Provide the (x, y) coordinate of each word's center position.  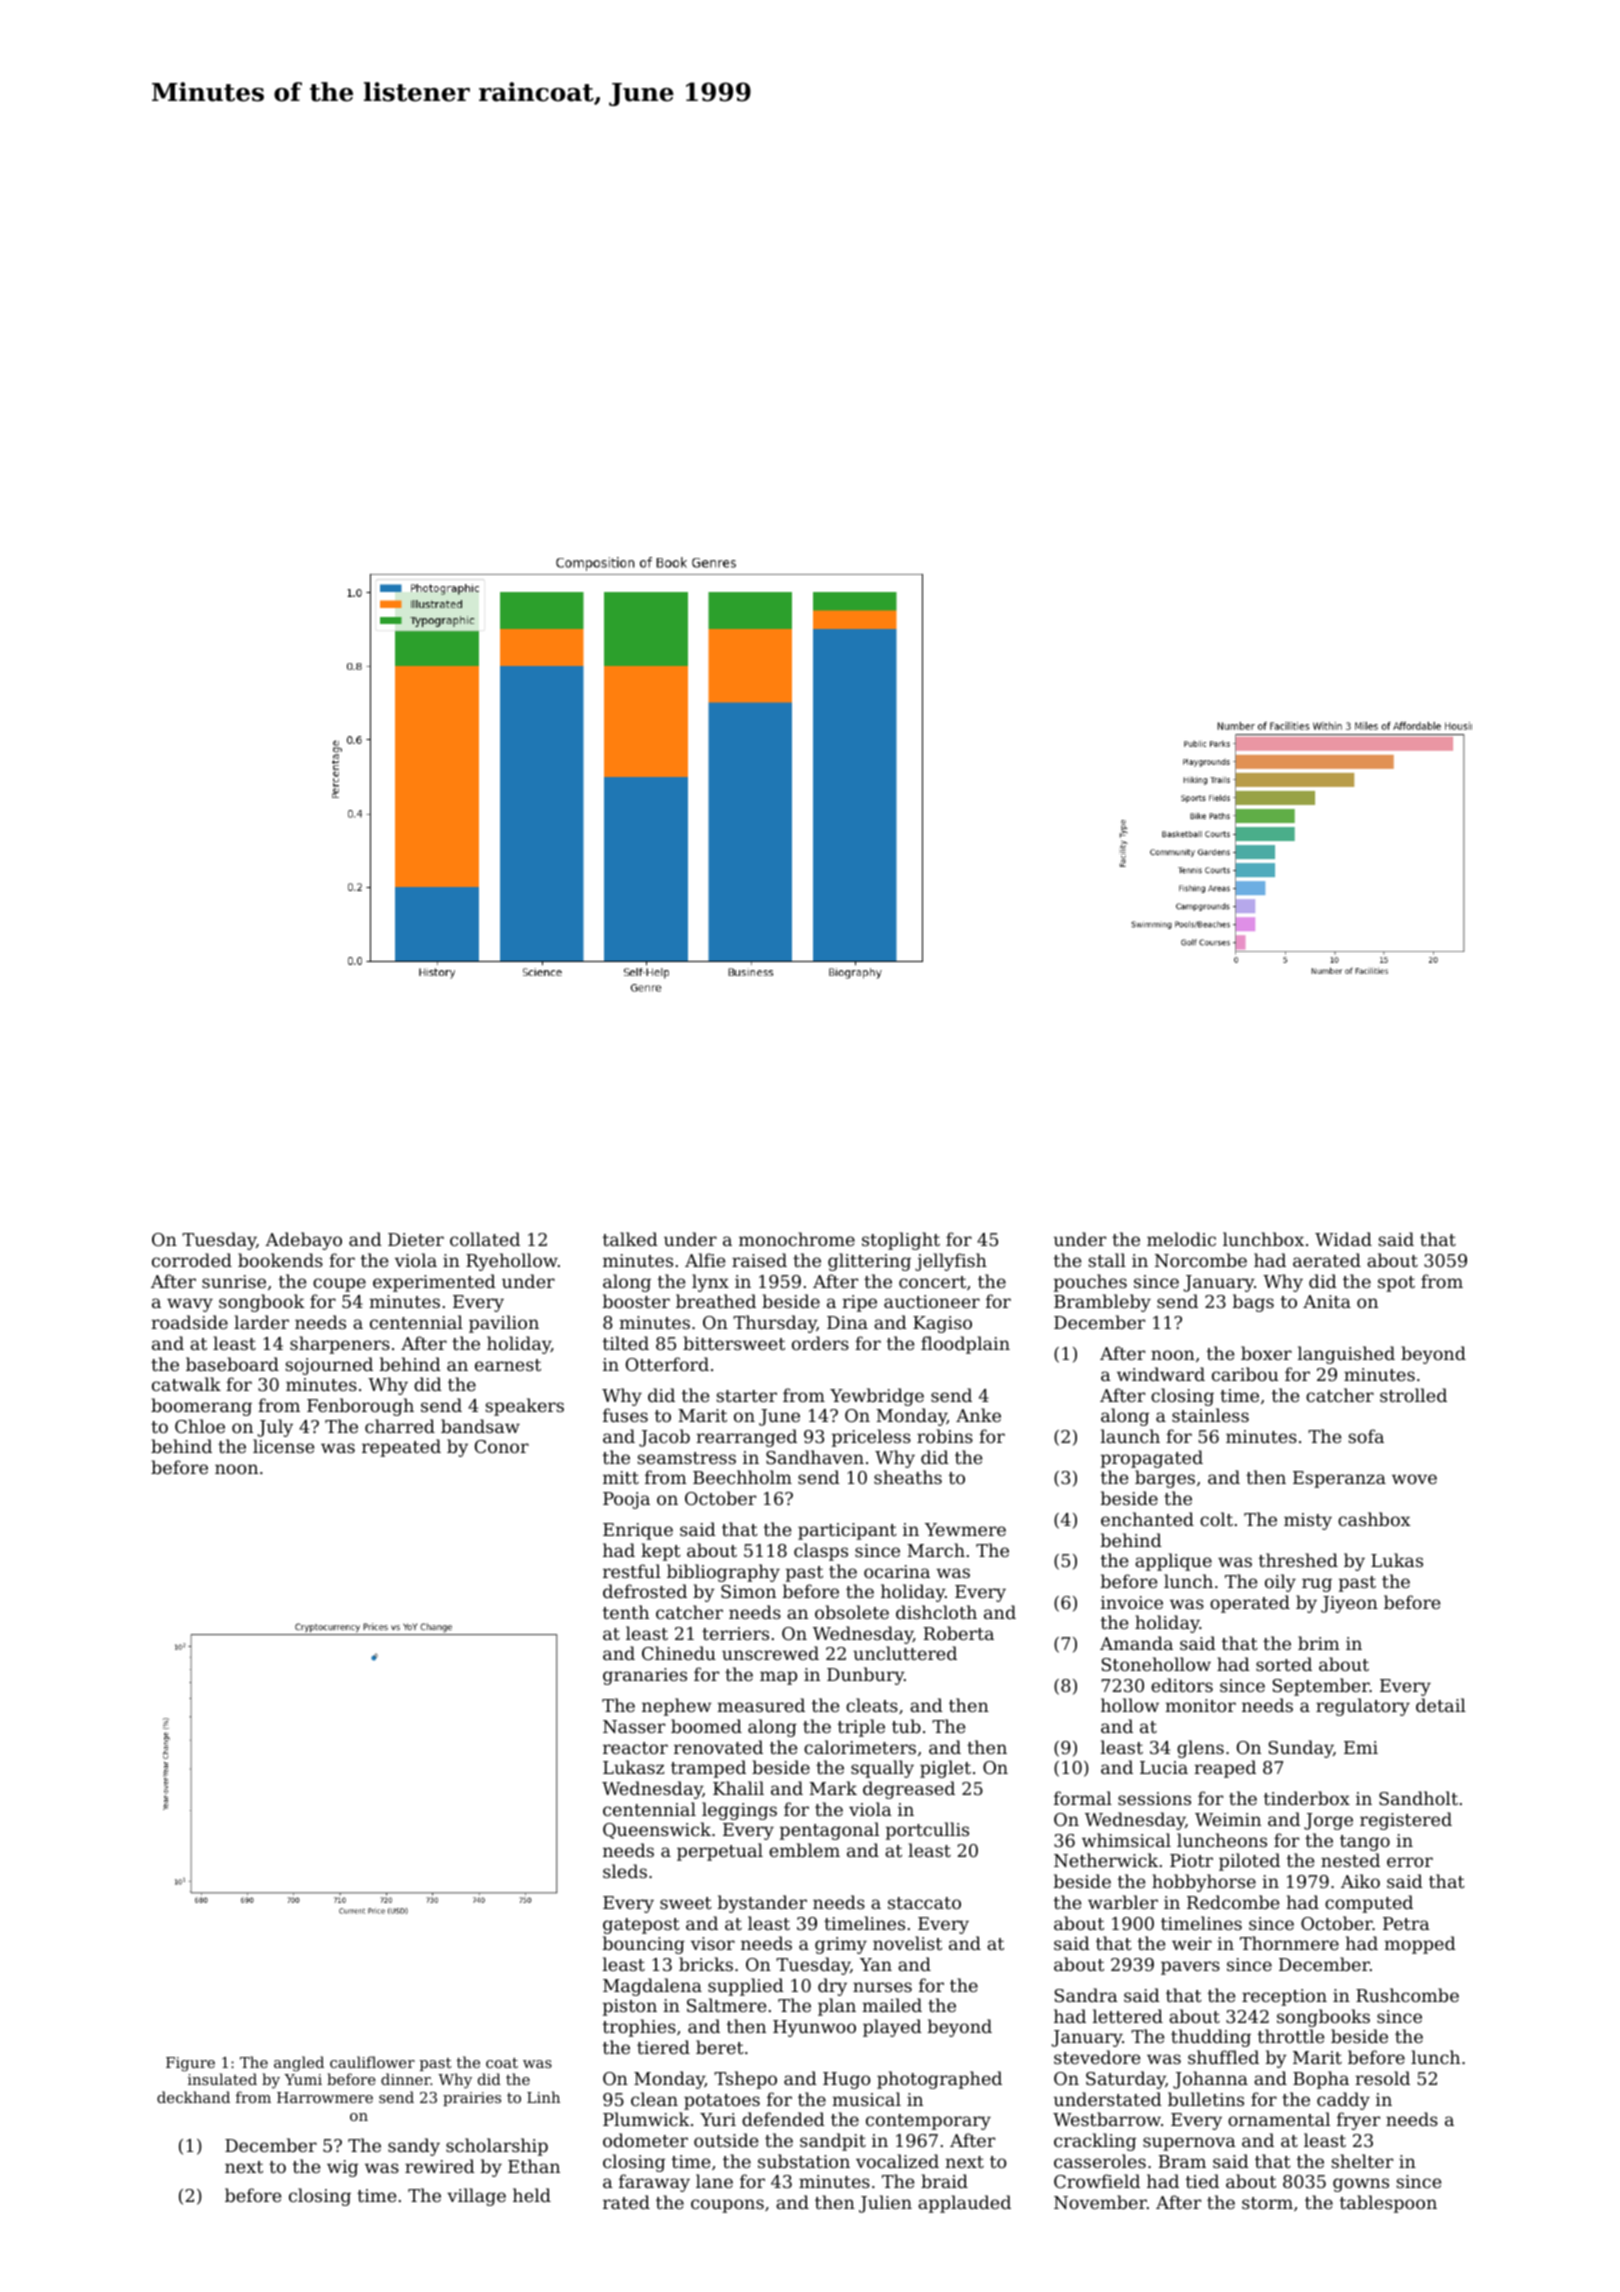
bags (1253, 1303)
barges (1165, 1479)
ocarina (897, 1571)
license (283, 1446)
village (476, 2197)
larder (261, 1322)
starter (746, 1396)
